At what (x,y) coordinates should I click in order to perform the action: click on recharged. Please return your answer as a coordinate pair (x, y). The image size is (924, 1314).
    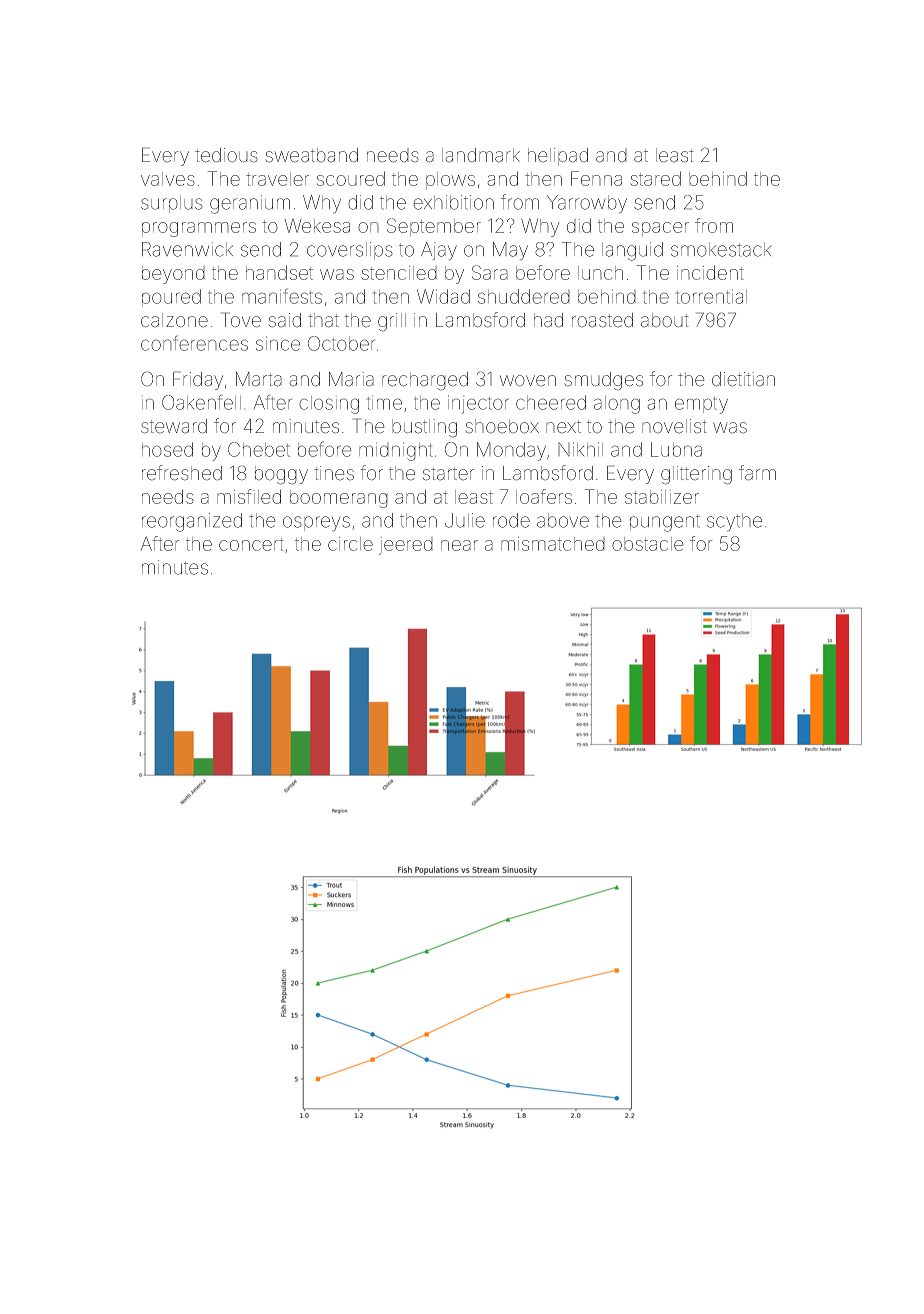
    Looking at the image, I should click on (425, 381).
